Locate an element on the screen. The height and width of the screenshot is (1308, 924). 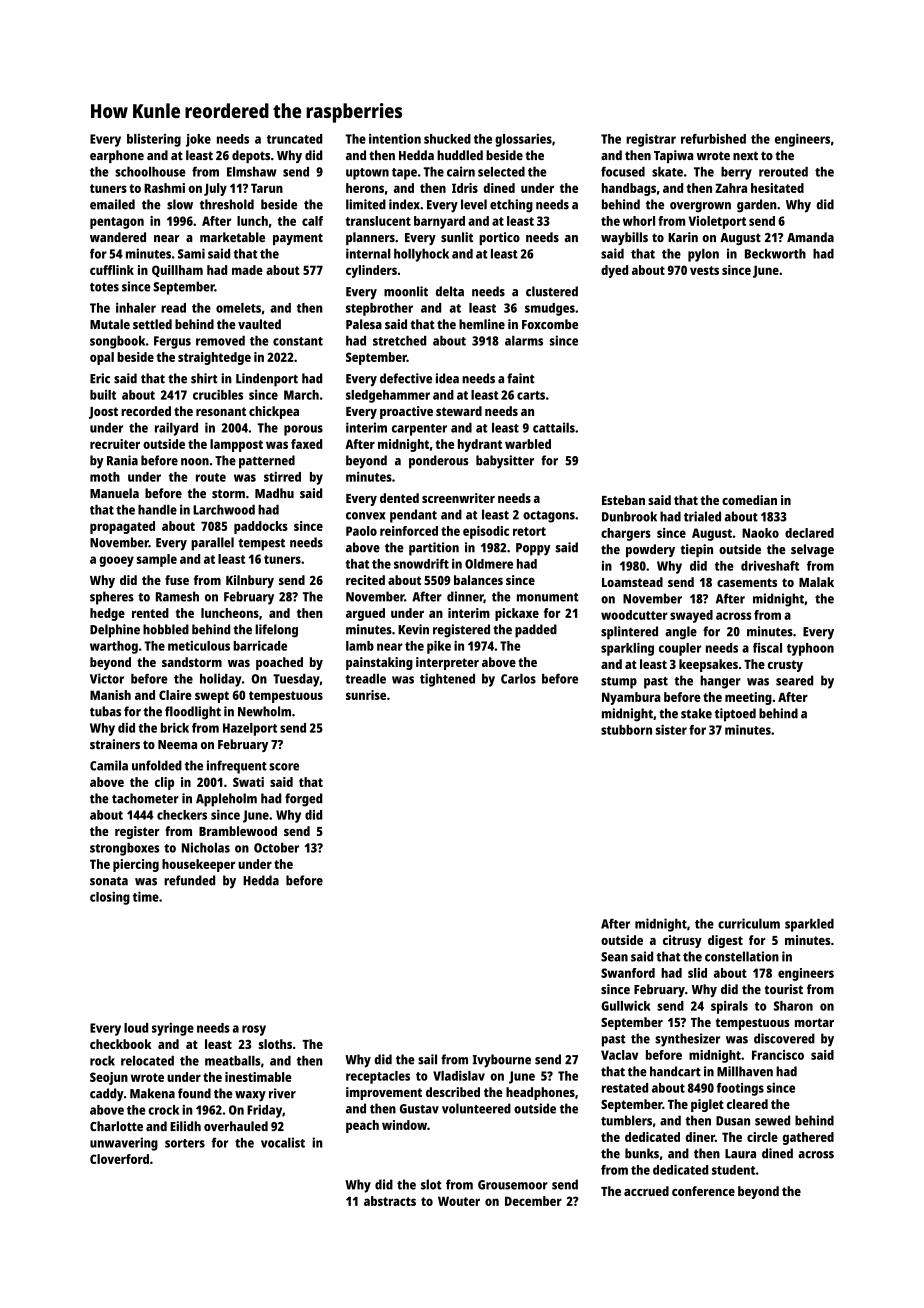
checkers is located at coordinates (182, 815).
